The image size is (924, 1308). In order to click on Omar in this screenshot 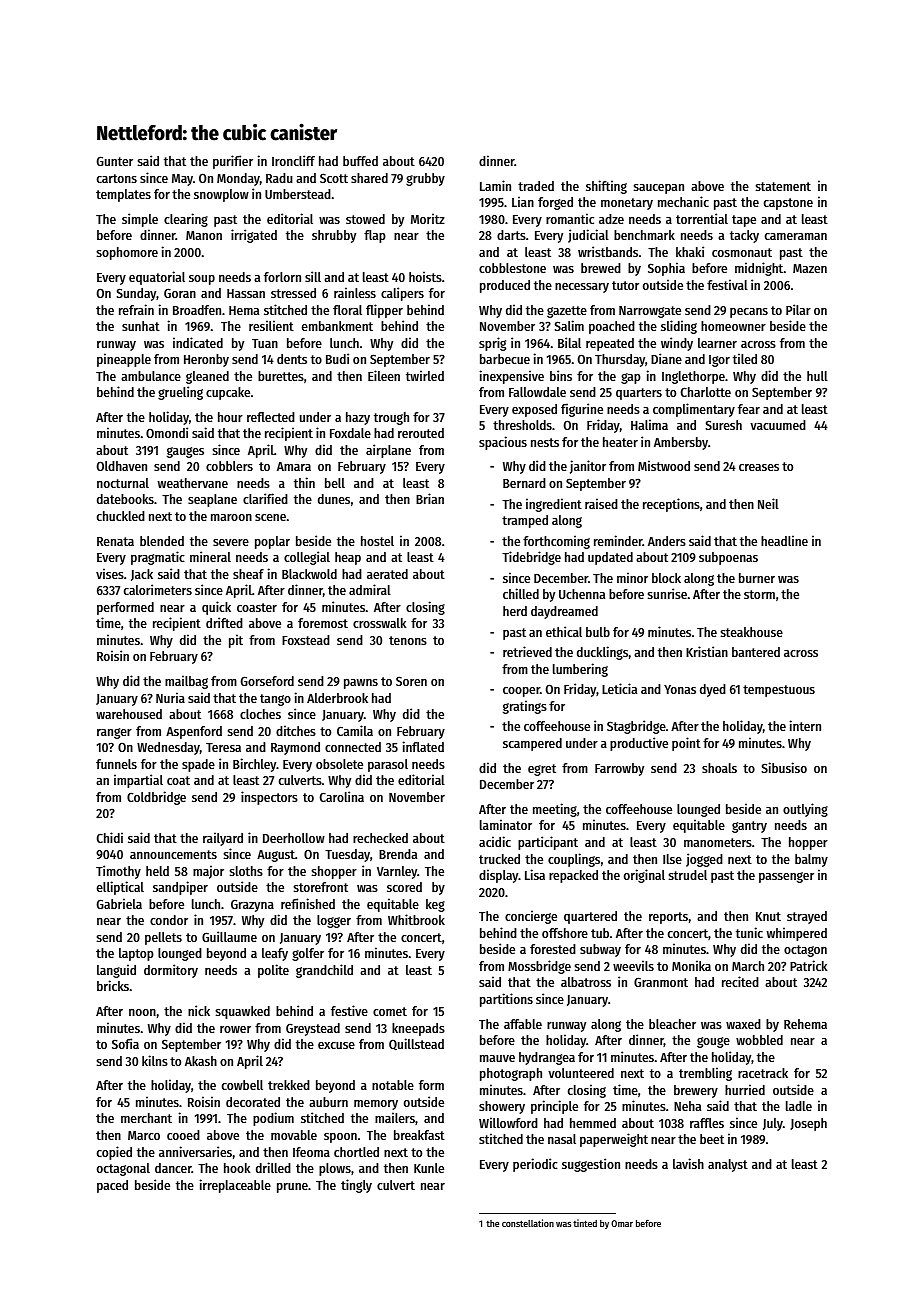, I will do `click(622, 1223)`.
